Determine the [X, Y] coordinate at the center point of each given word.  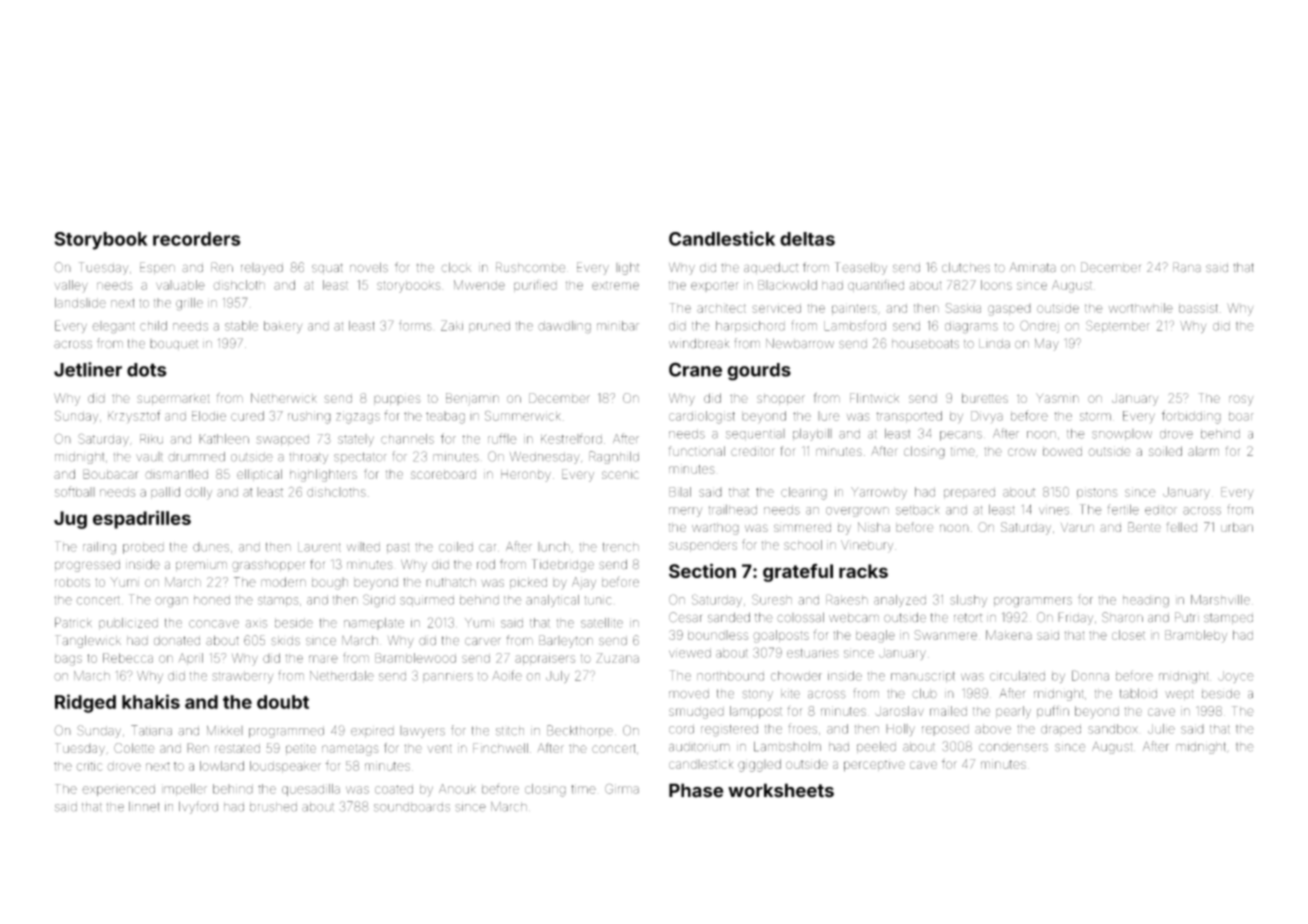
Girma [622, 788]
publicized [128, 624]
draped [1061, 730]
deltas [807, 239]
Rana [1187, 267]
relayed [262, 269]
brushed [273, 807]
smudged [696, 713]
